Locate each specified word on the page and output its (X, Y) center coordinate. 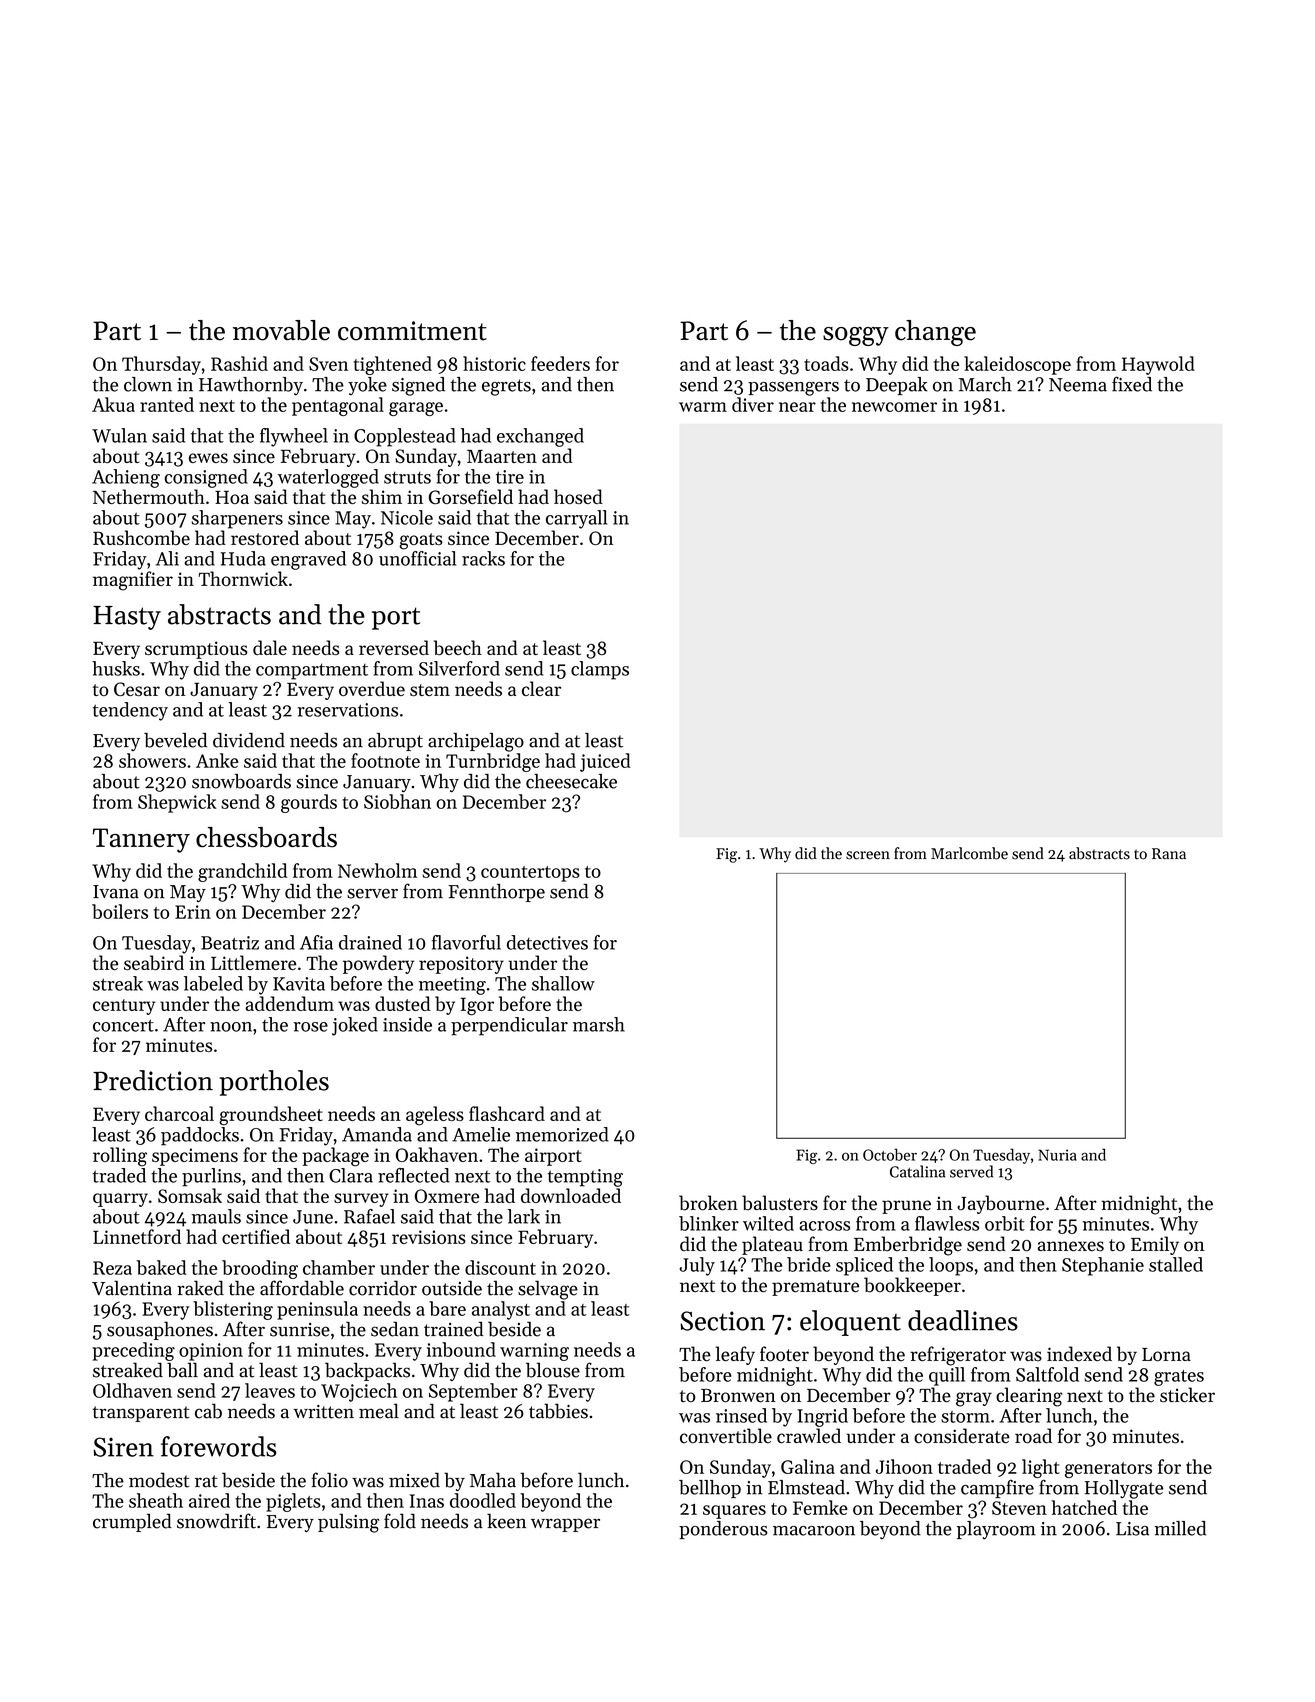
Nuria (1057, 1155)
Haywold (1158, 365)
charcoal (179, 1113)
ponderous (723, 1530)
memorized (562, 1134)
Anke (217, 760)
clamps (600, 670)
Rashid (239, 363)
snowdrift (216, 1521)
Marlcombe (969, 853)
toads (826, 363)
